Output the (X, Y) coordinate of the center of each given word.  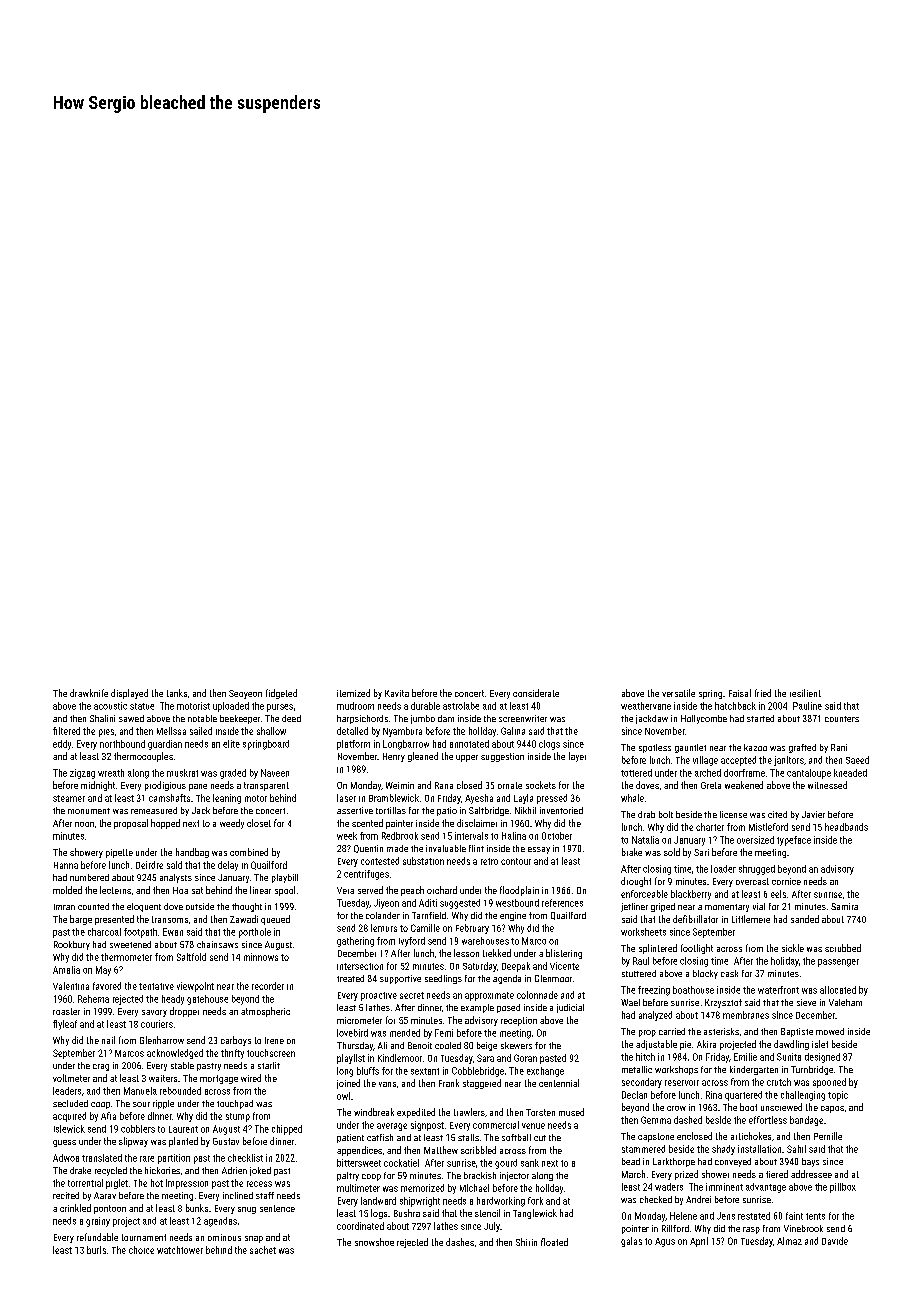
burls (96, 1250)
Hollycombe (704, 719)
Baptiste (797, 1032)
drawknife (89, 693)
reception (519, 1021)
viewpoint (195, 987)
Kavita (397, 693)
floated (554, 1242)
